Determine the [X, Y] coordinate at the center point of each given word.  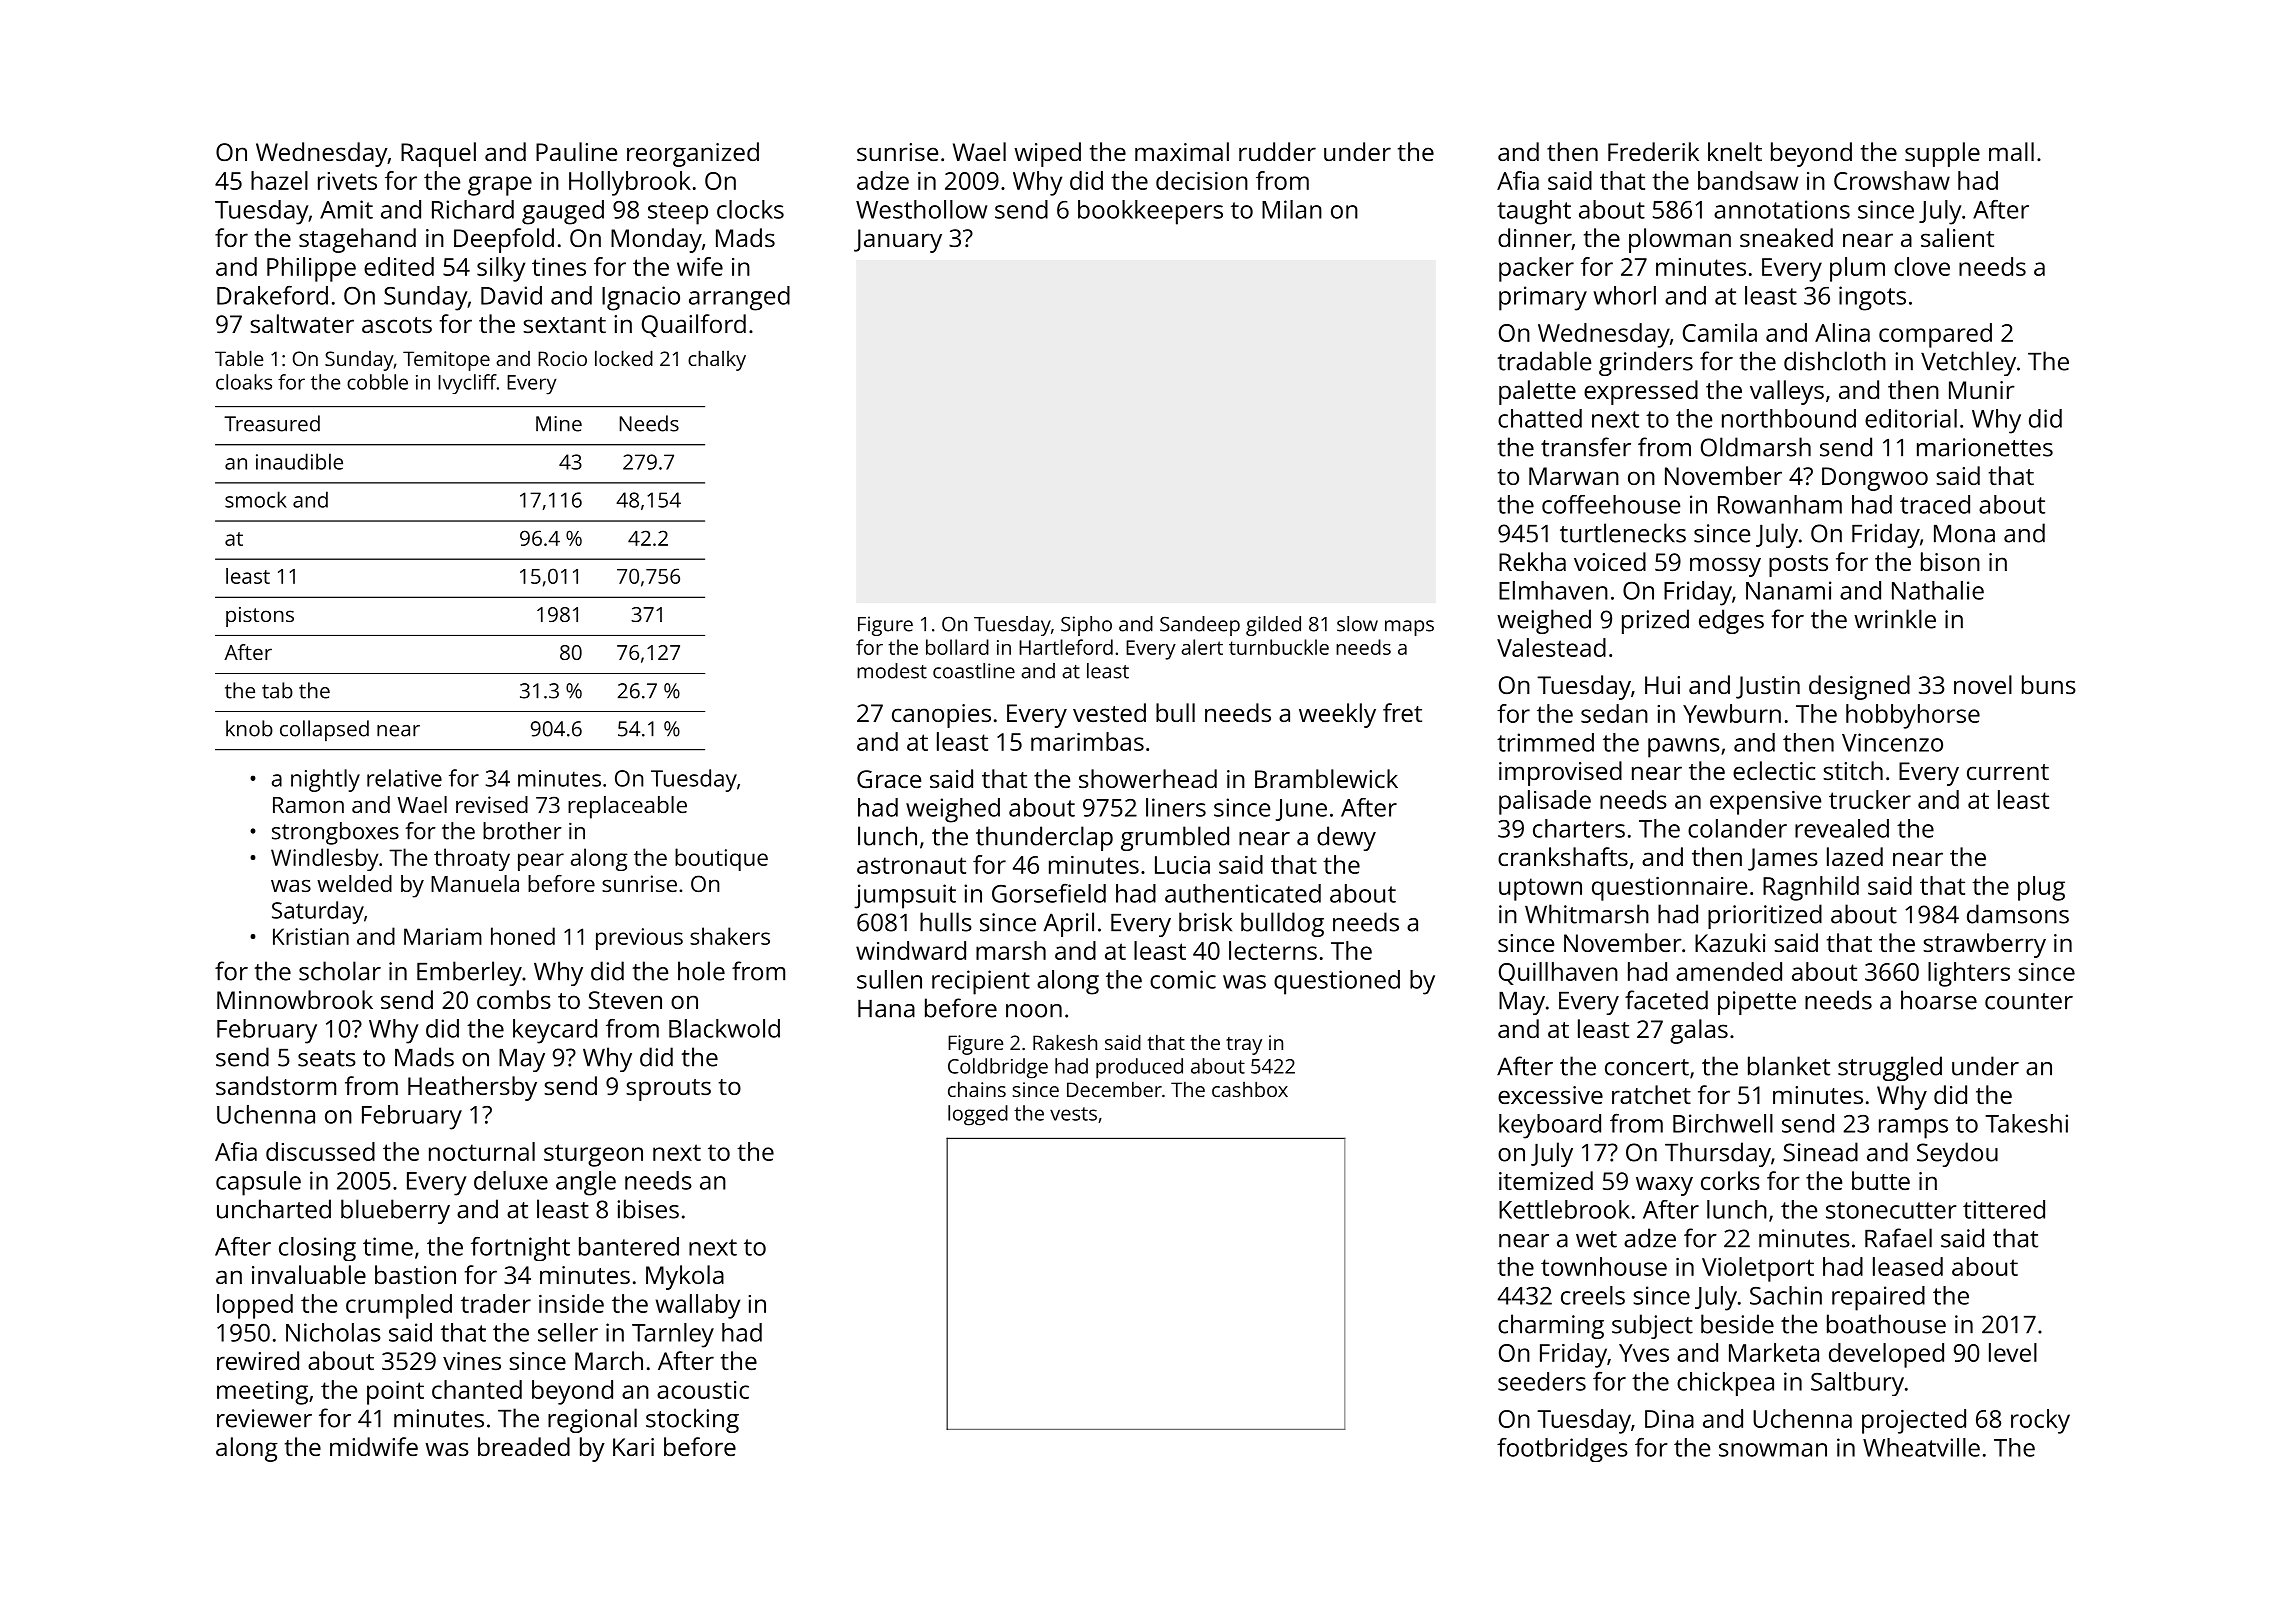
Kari [633, 1447]
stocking [692, 1420]
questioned [1337, 982]
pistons [260, 617]
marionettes [1985, 447]
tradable [1544, 361]
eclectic [1774, 770]
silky [501, 269]
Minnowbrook [295, 999]
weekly [1337, 715]
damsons [2018, 914]
